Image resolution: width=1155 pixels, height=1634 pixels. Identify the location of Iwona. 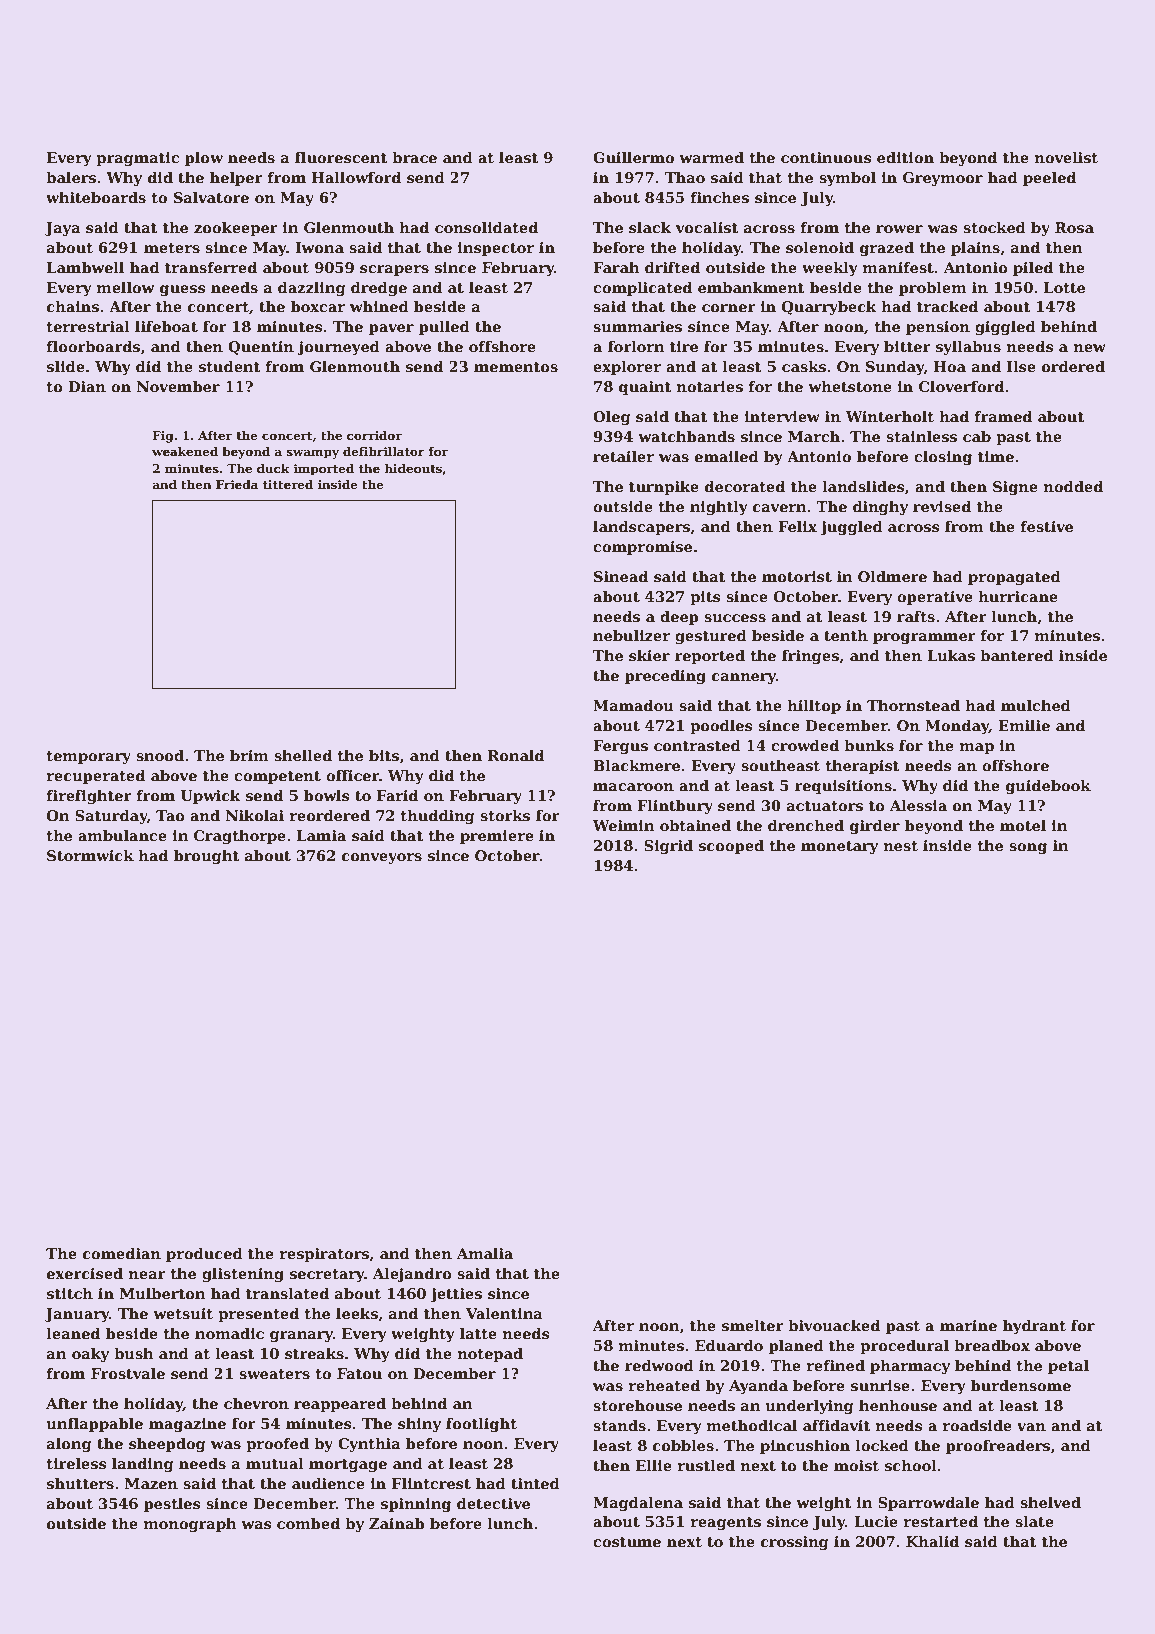
(319, 247).
